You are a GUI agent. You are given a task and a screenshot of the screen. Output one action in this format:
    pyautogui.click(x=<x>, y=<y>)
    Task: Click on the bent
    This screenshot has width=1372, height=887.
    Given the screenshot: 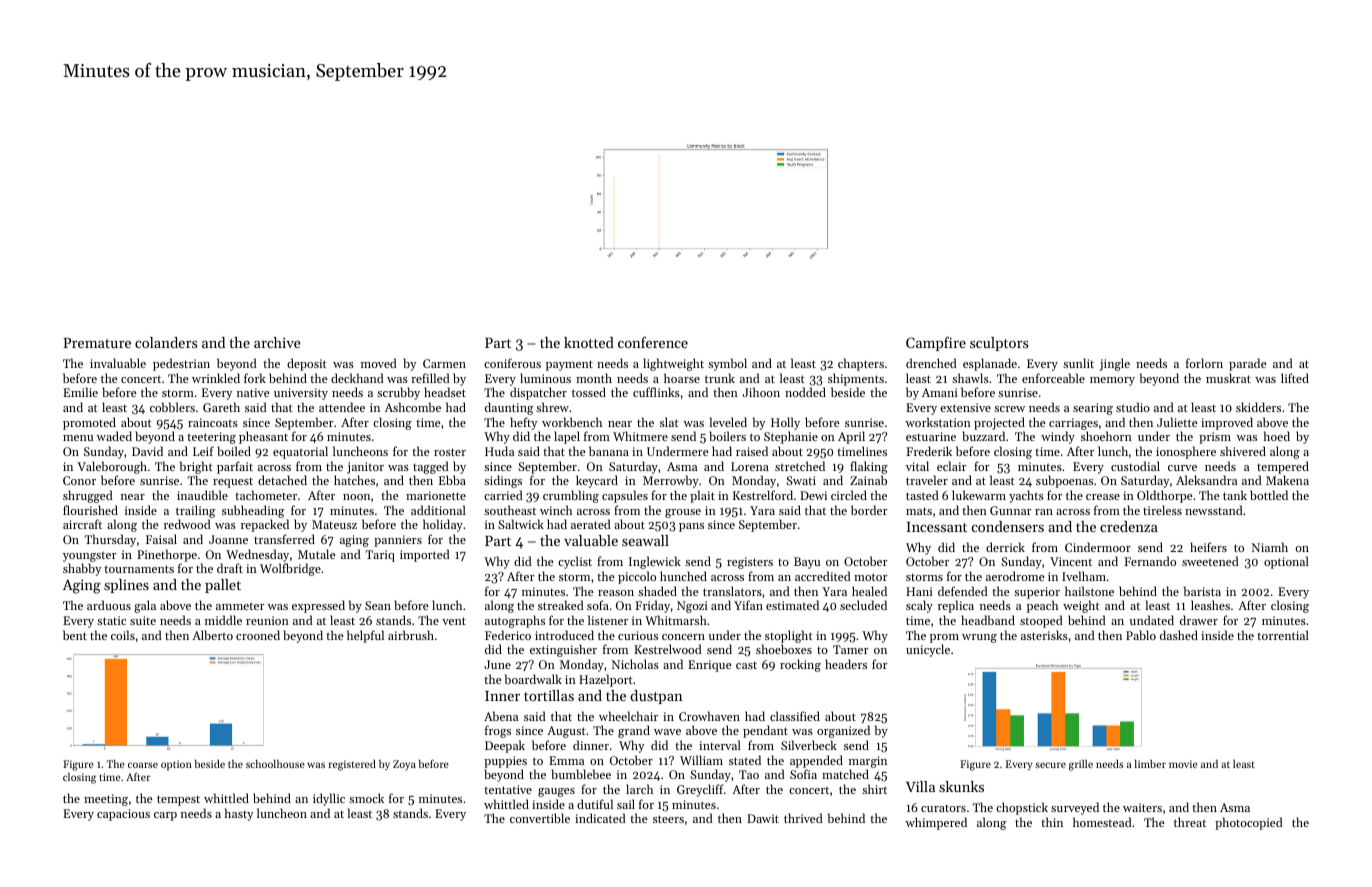 What is the action you would take?
    pyautogui.click(x=75, y=635)
